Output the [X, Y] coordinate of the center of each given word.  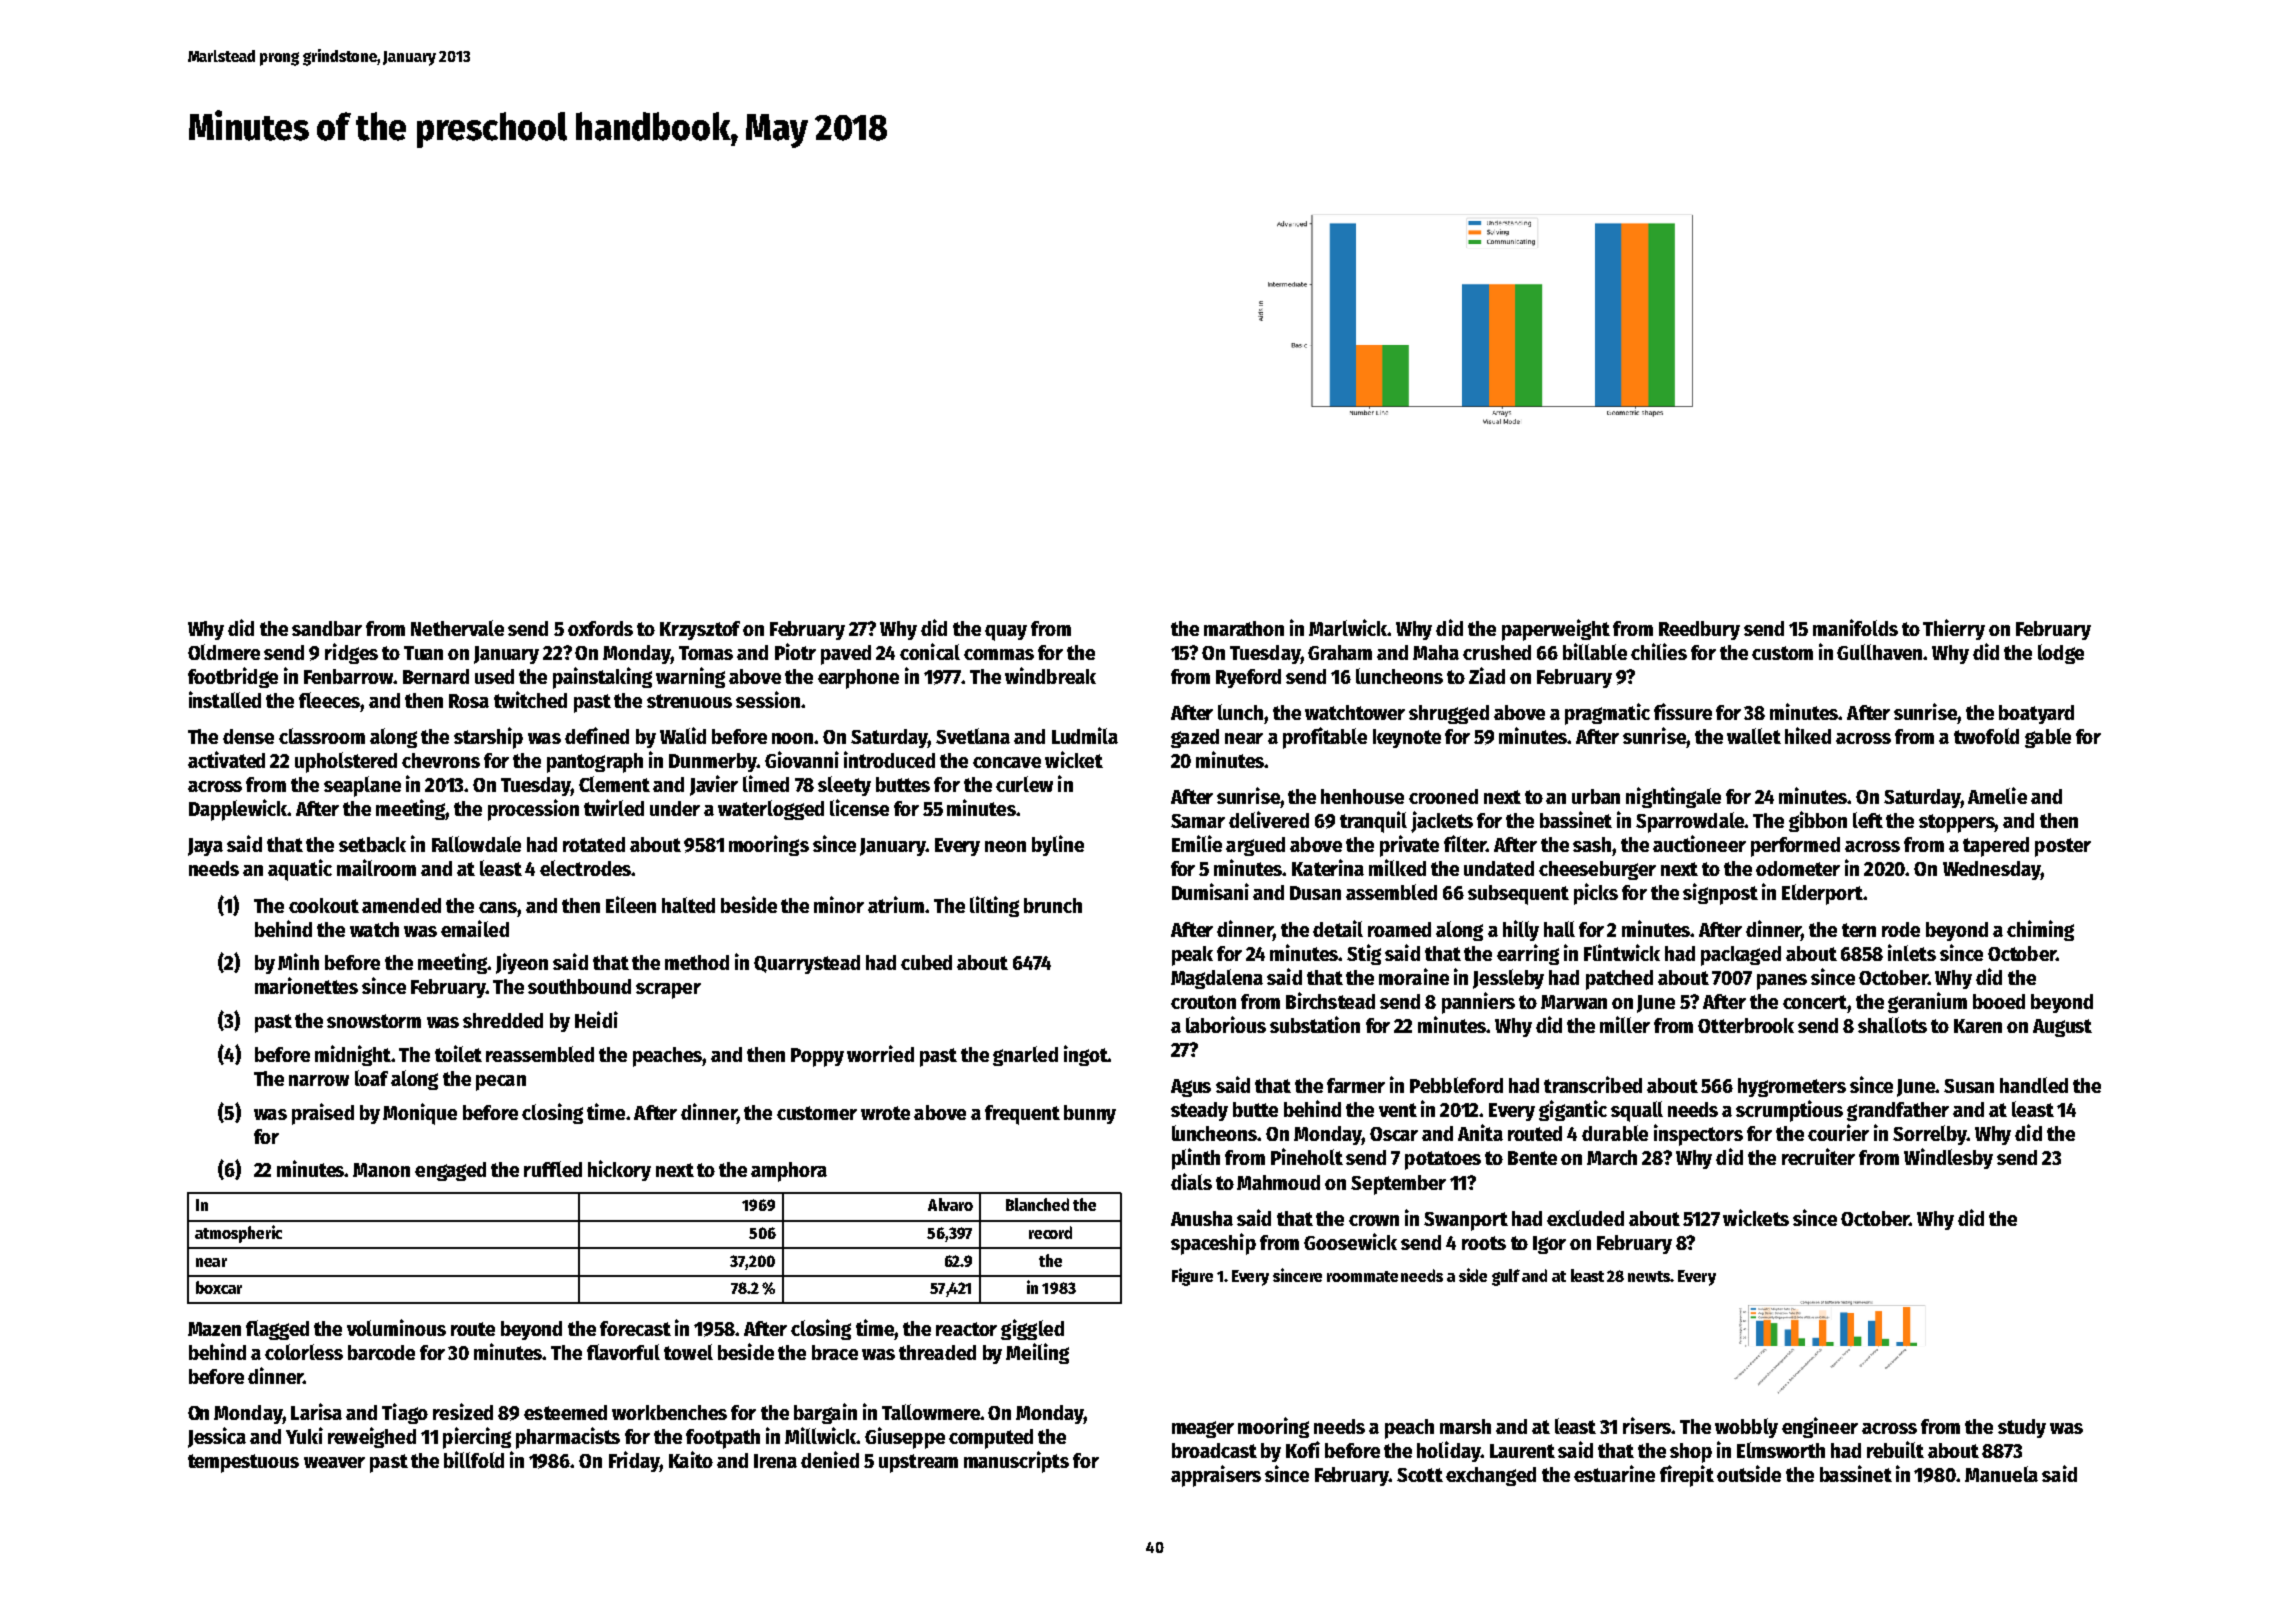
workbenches [669, 1412]
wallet [1754, 736]
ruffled [553, 1169]
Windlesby [1948, 1158]
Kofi [1303, 1449]
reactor [966, 1329]
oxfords [600, 628]
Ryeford [1248, 678]
